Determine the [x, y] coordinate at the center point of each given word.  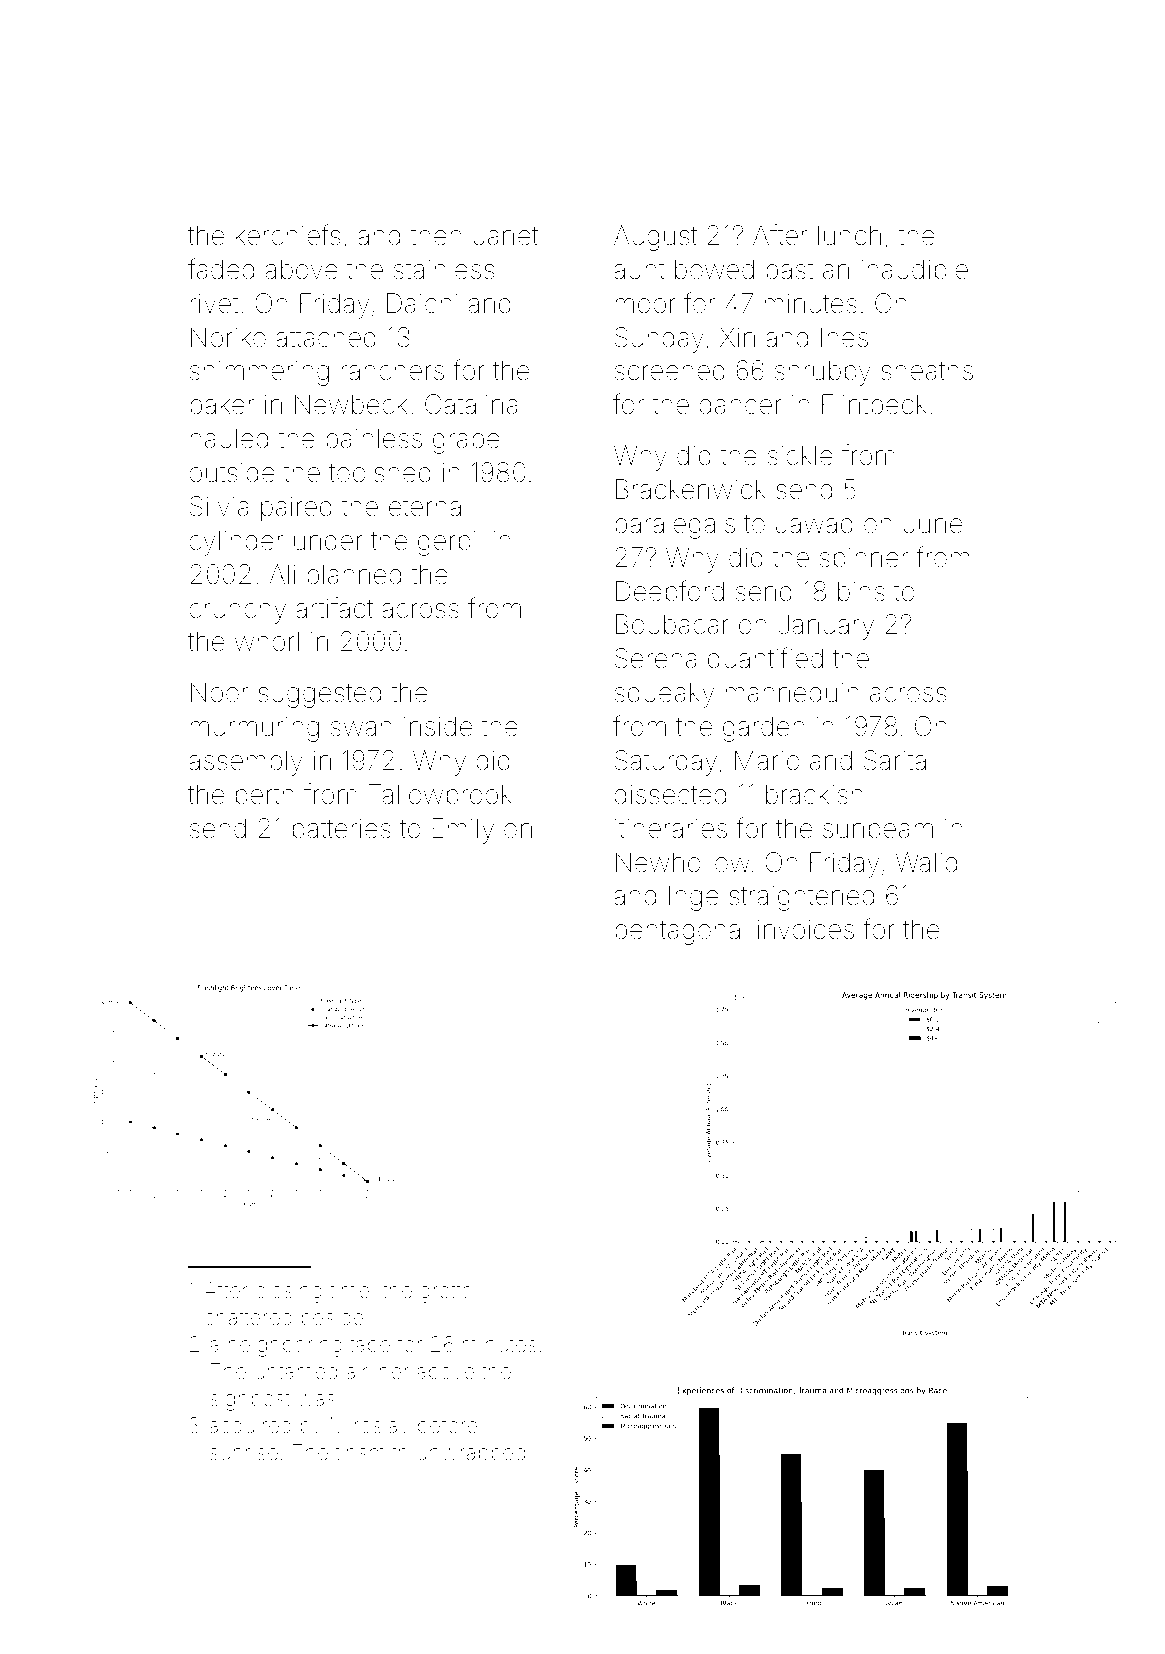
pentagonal [680, 932]
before [448, 1425]
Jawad [814, 523]
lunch [849, 235]
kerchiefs [288, 235]
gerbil [450, 543]
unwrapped [471, 1454]
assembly [246, 763]
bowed [714, 269]
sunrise [244, 1452]
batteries [342, 828]
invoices [806, 929]
